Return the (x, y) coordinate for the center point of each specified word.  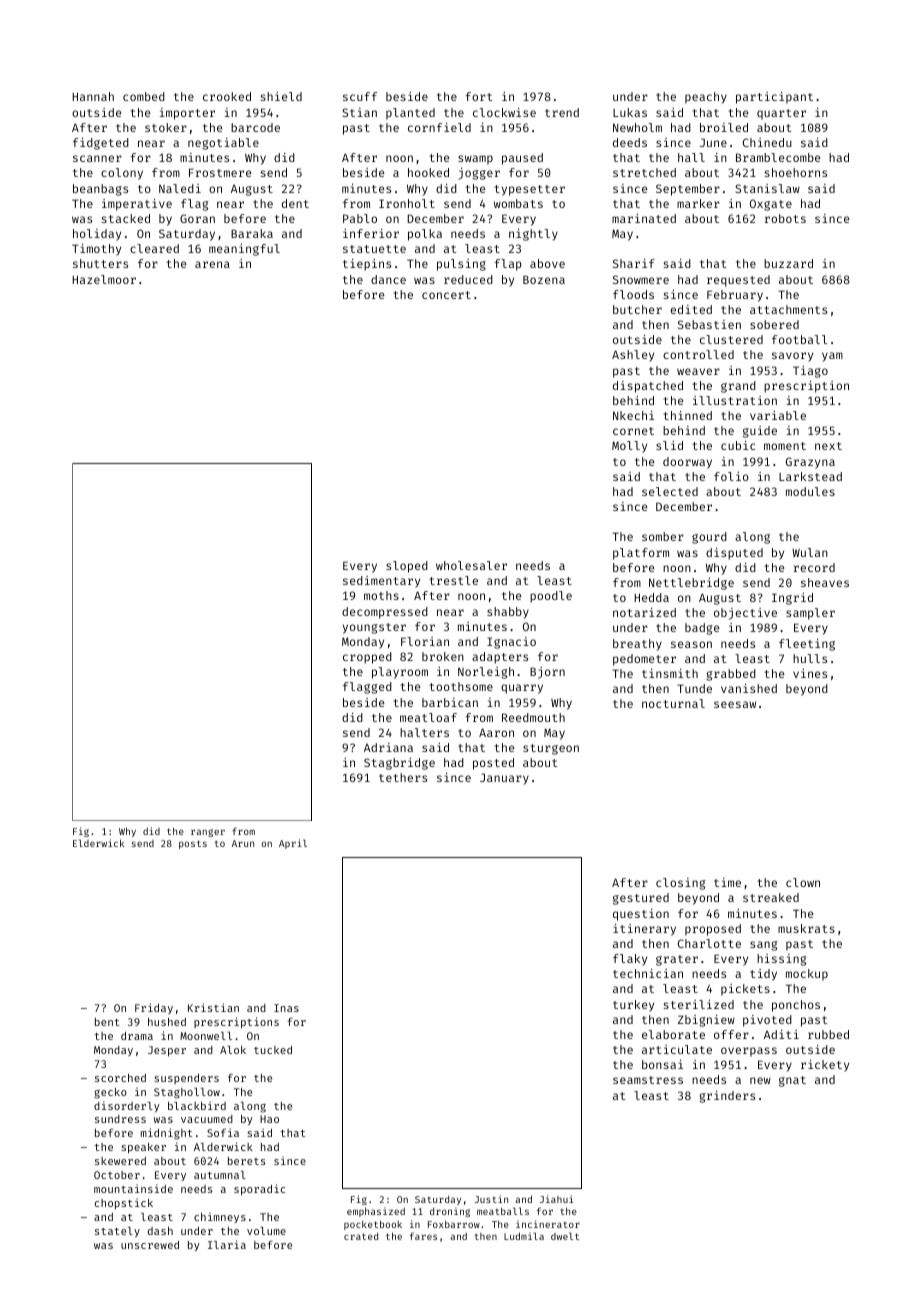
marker (698, 203)
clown (803, 882)
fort (479, 96)
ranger (208, 833)
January (504, 779)
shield (281, 96)
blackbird (197, 1105)
